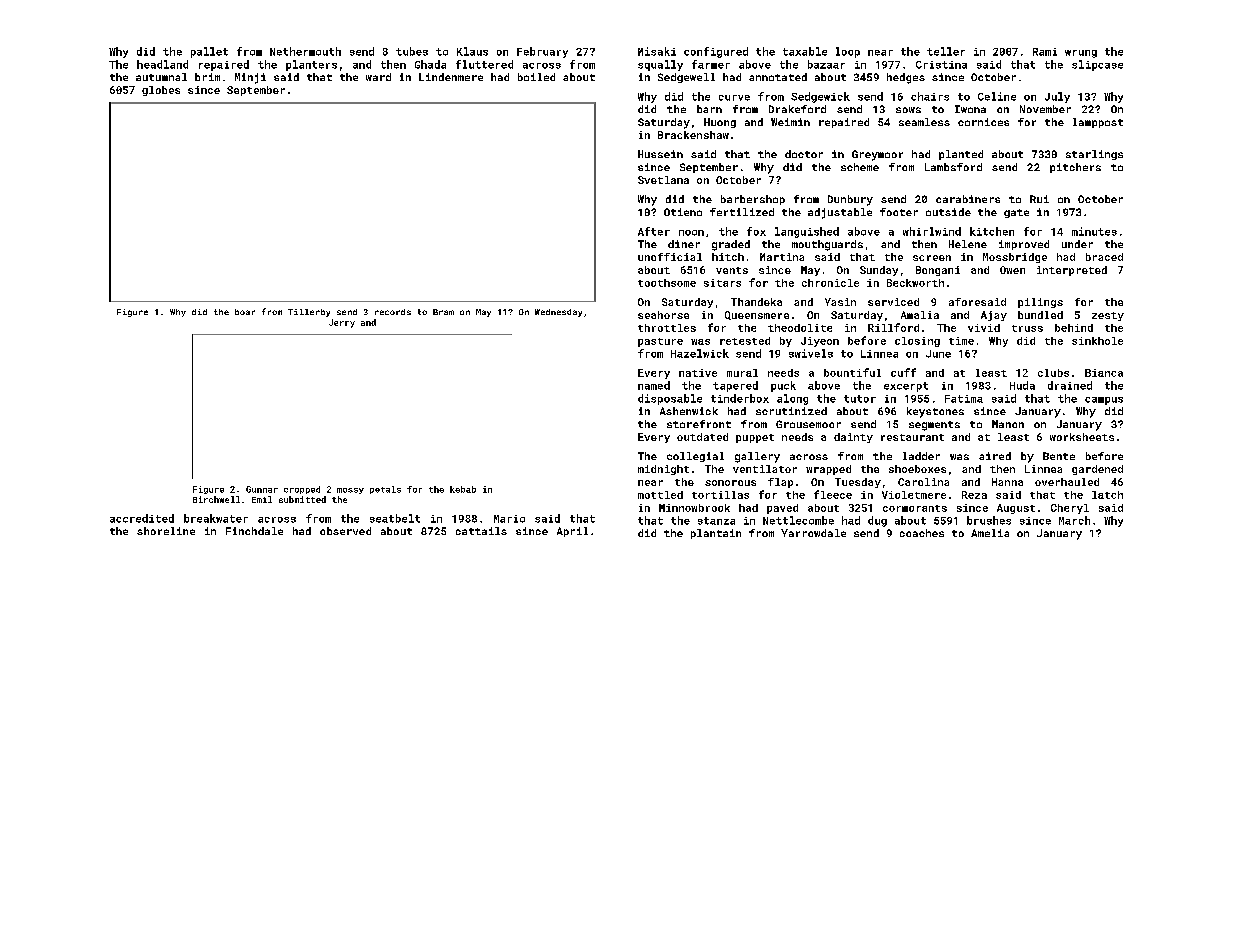  Describe the element at coordinates (1022, 385) in the page. I see `Huda` at that location.
